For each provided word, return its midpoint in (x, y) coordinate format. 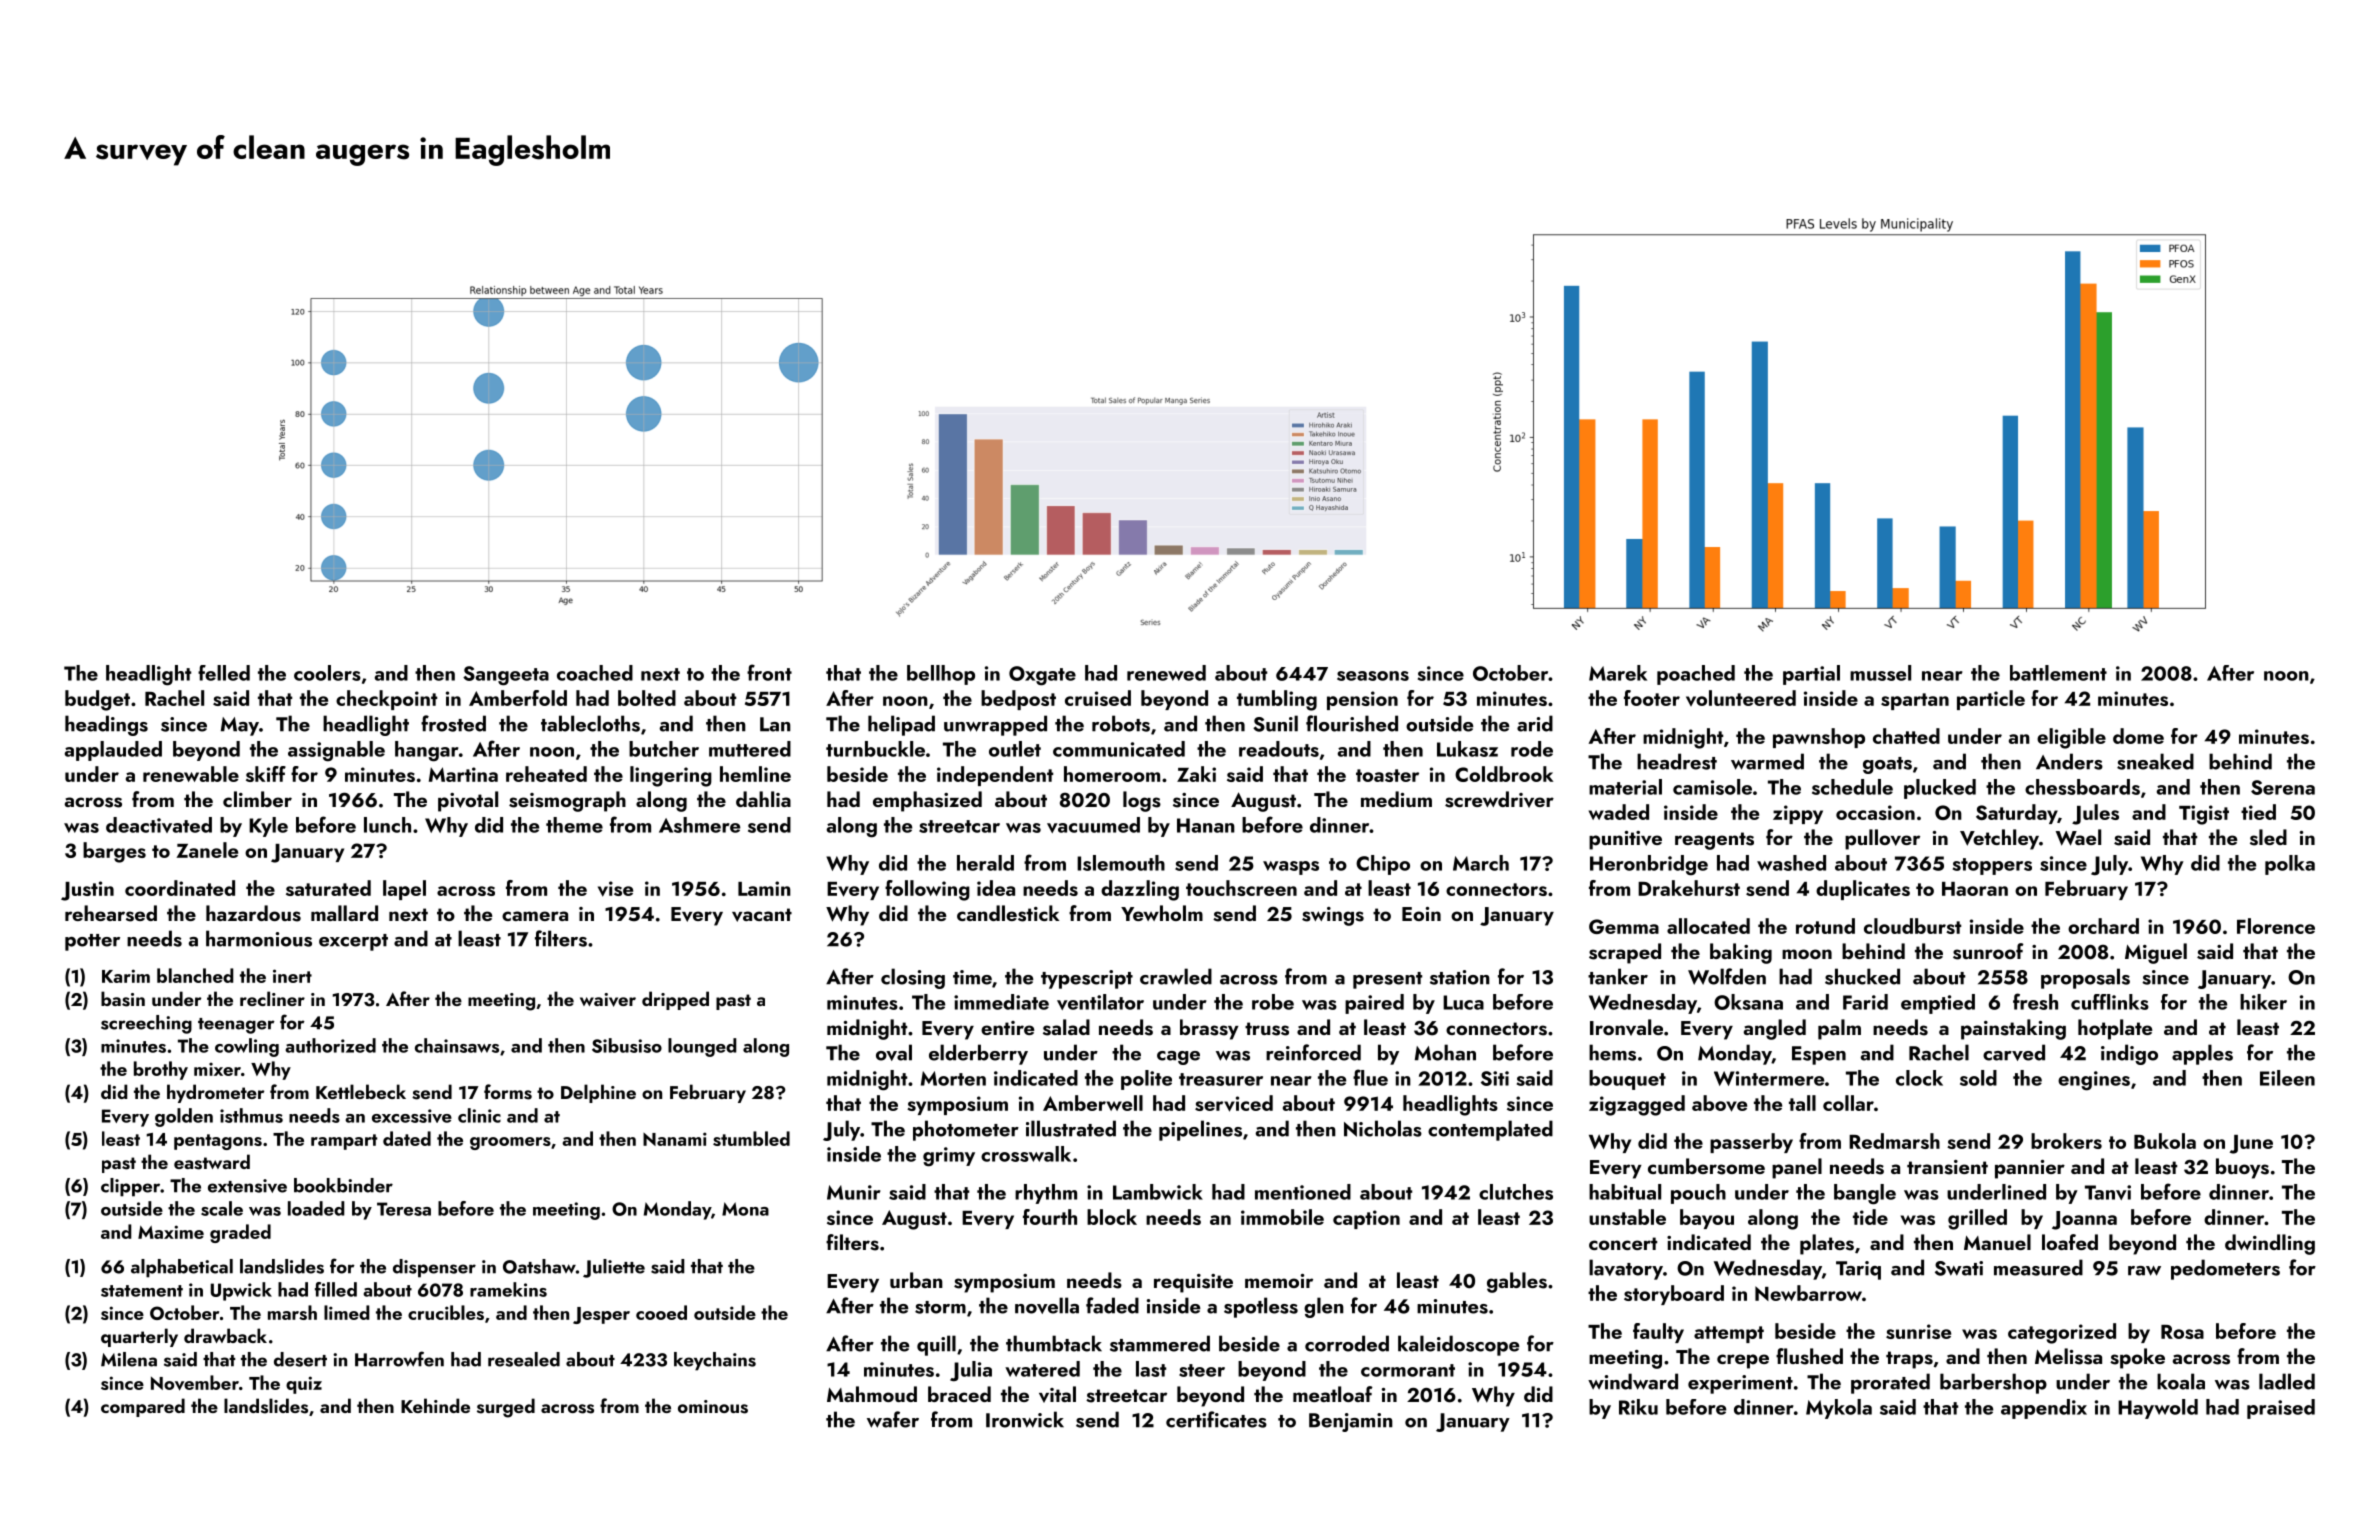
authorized (330, 1045)
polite (1146, 1080)
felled (224, 673)
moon (1807, 954)
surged (506, 1408)
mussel (1880, 673)
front (769, 672)
